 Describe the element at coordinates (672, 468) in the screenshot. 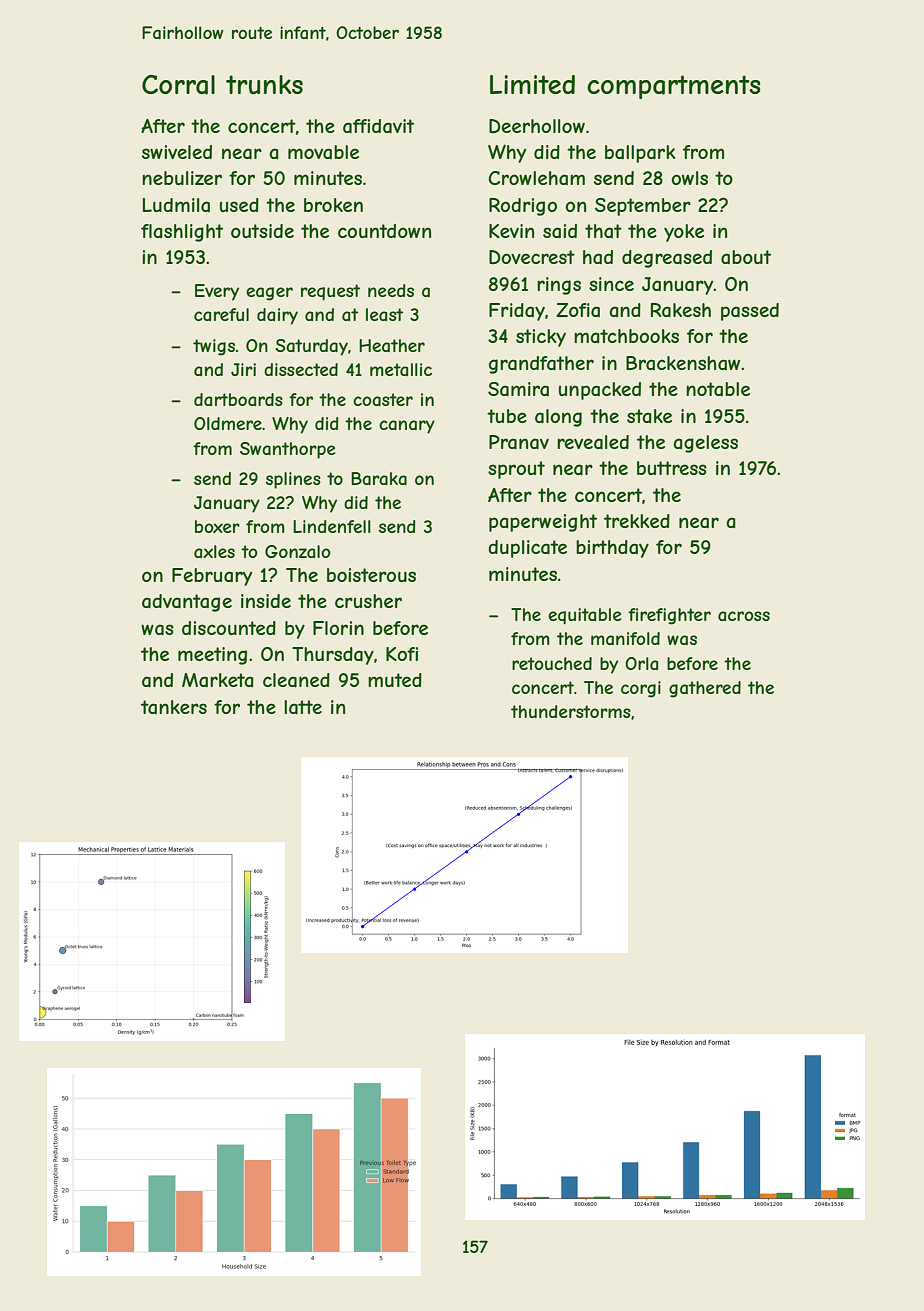

I see `buttress` at that location.
